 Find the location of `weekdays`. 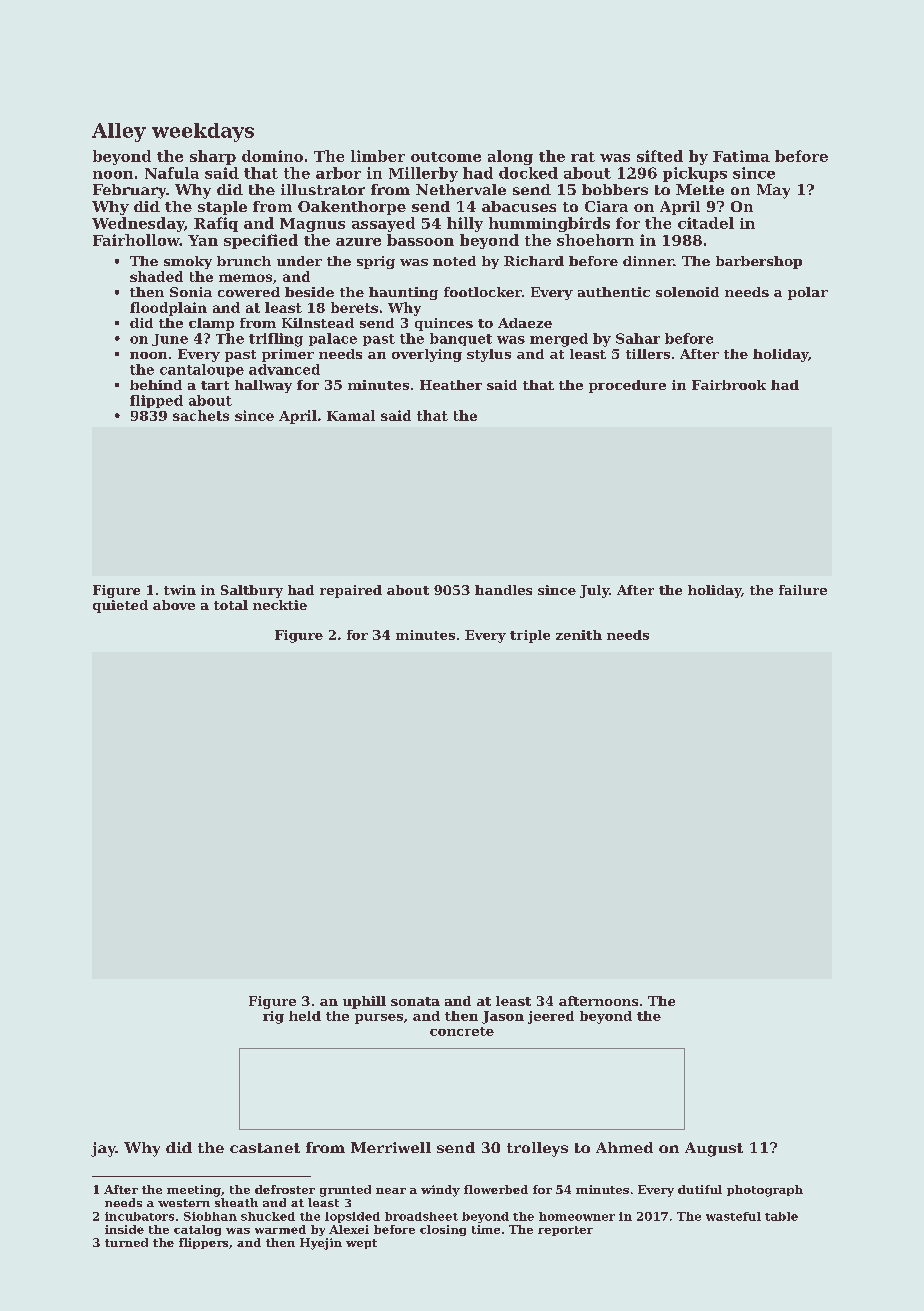

weekdays is located at coordinates (203, 132).
